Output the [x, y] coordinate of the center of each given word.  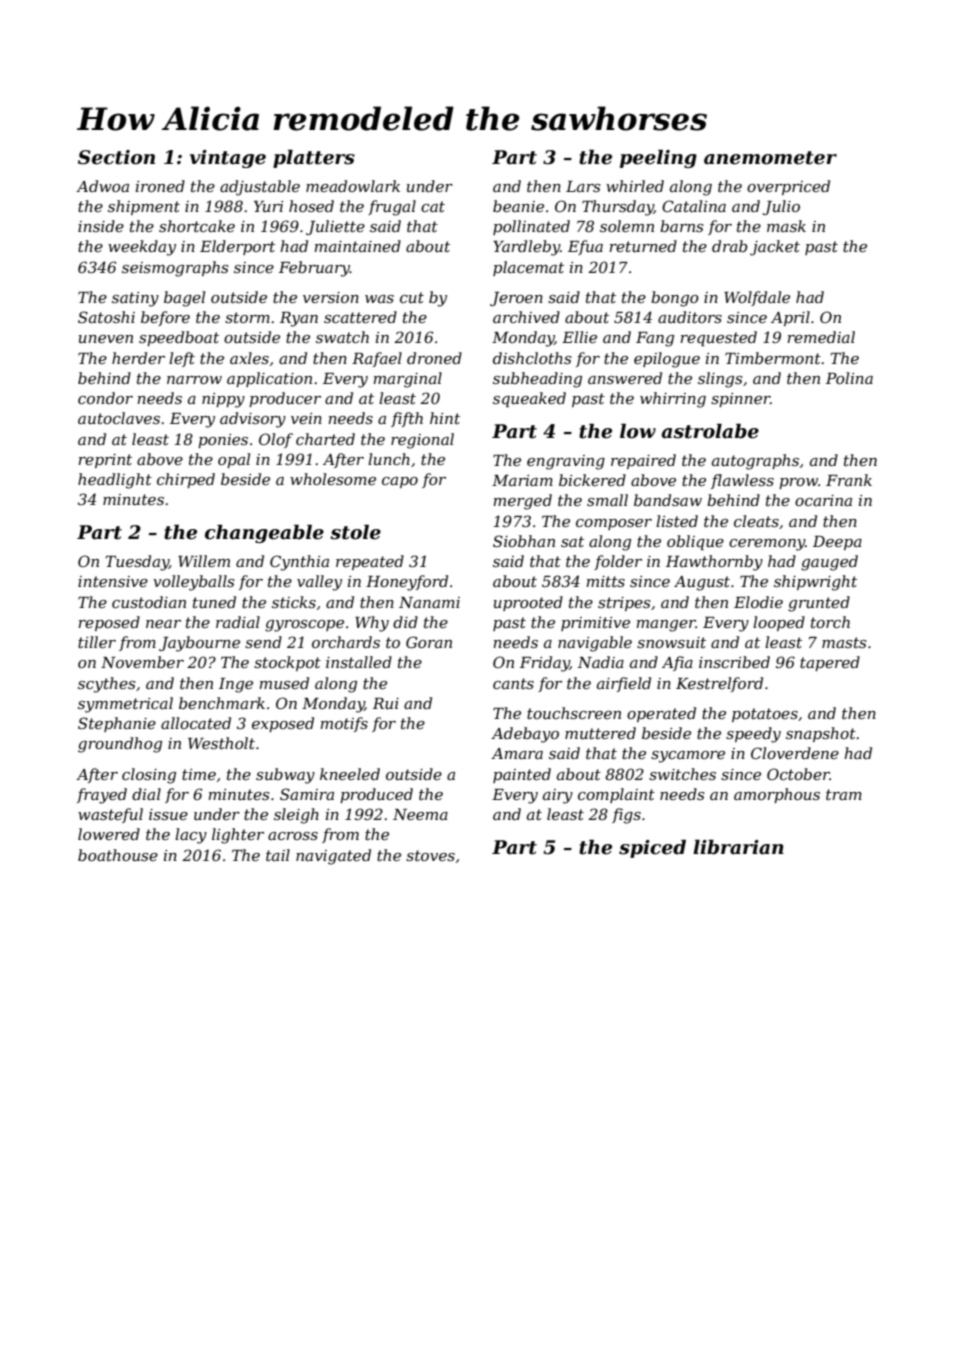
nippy [223, 400]
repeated [370, 562]
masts [844, 642]
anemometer [770, 158]
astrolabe [710, 431]
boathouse [118, 855]
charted [325, 439]
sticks [294, 602]
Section [116, 157]
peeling [658, 159]
